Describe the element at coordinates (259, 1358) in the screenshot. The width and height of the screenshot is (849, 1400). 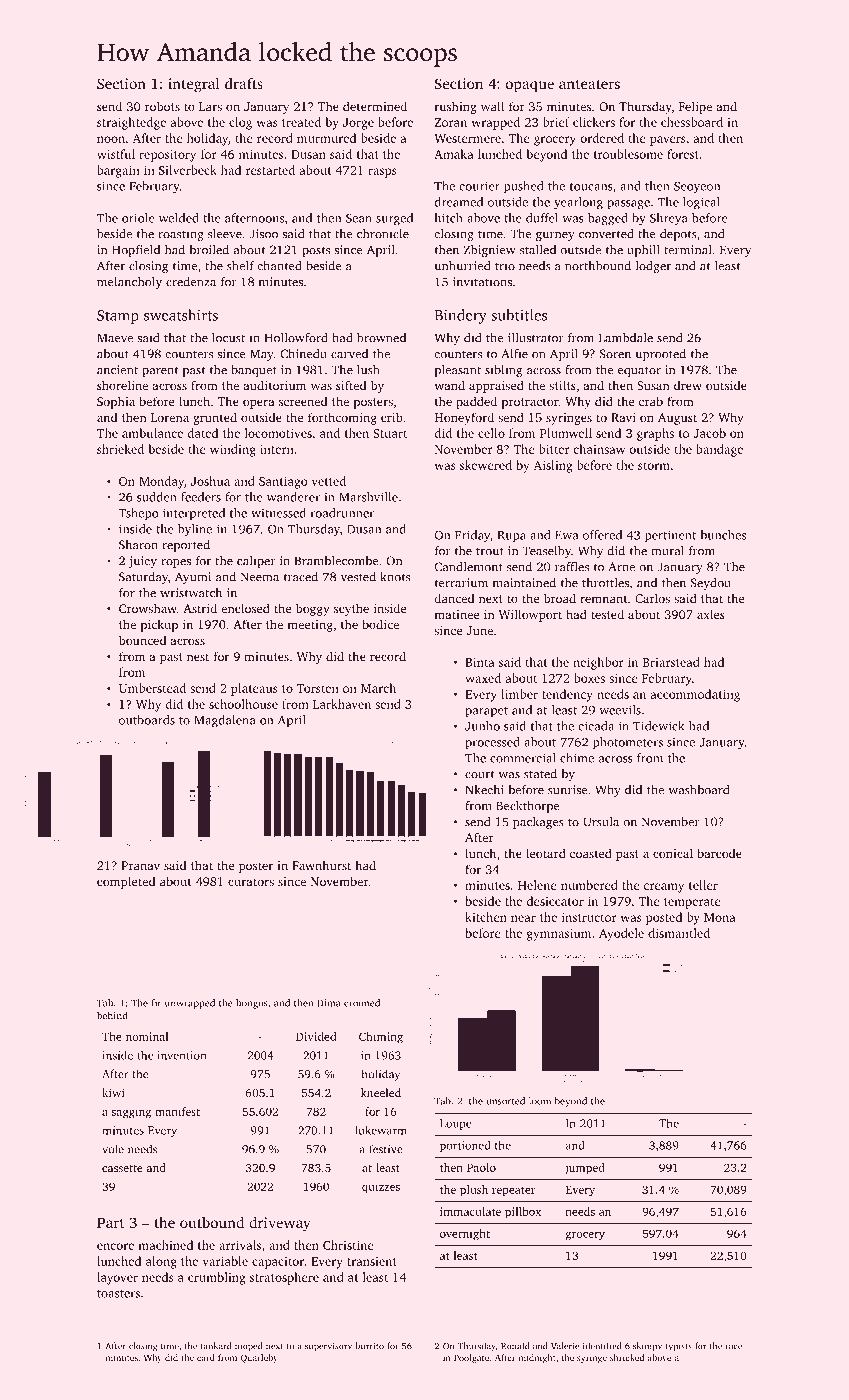
I see `Quarleby` at that location.
